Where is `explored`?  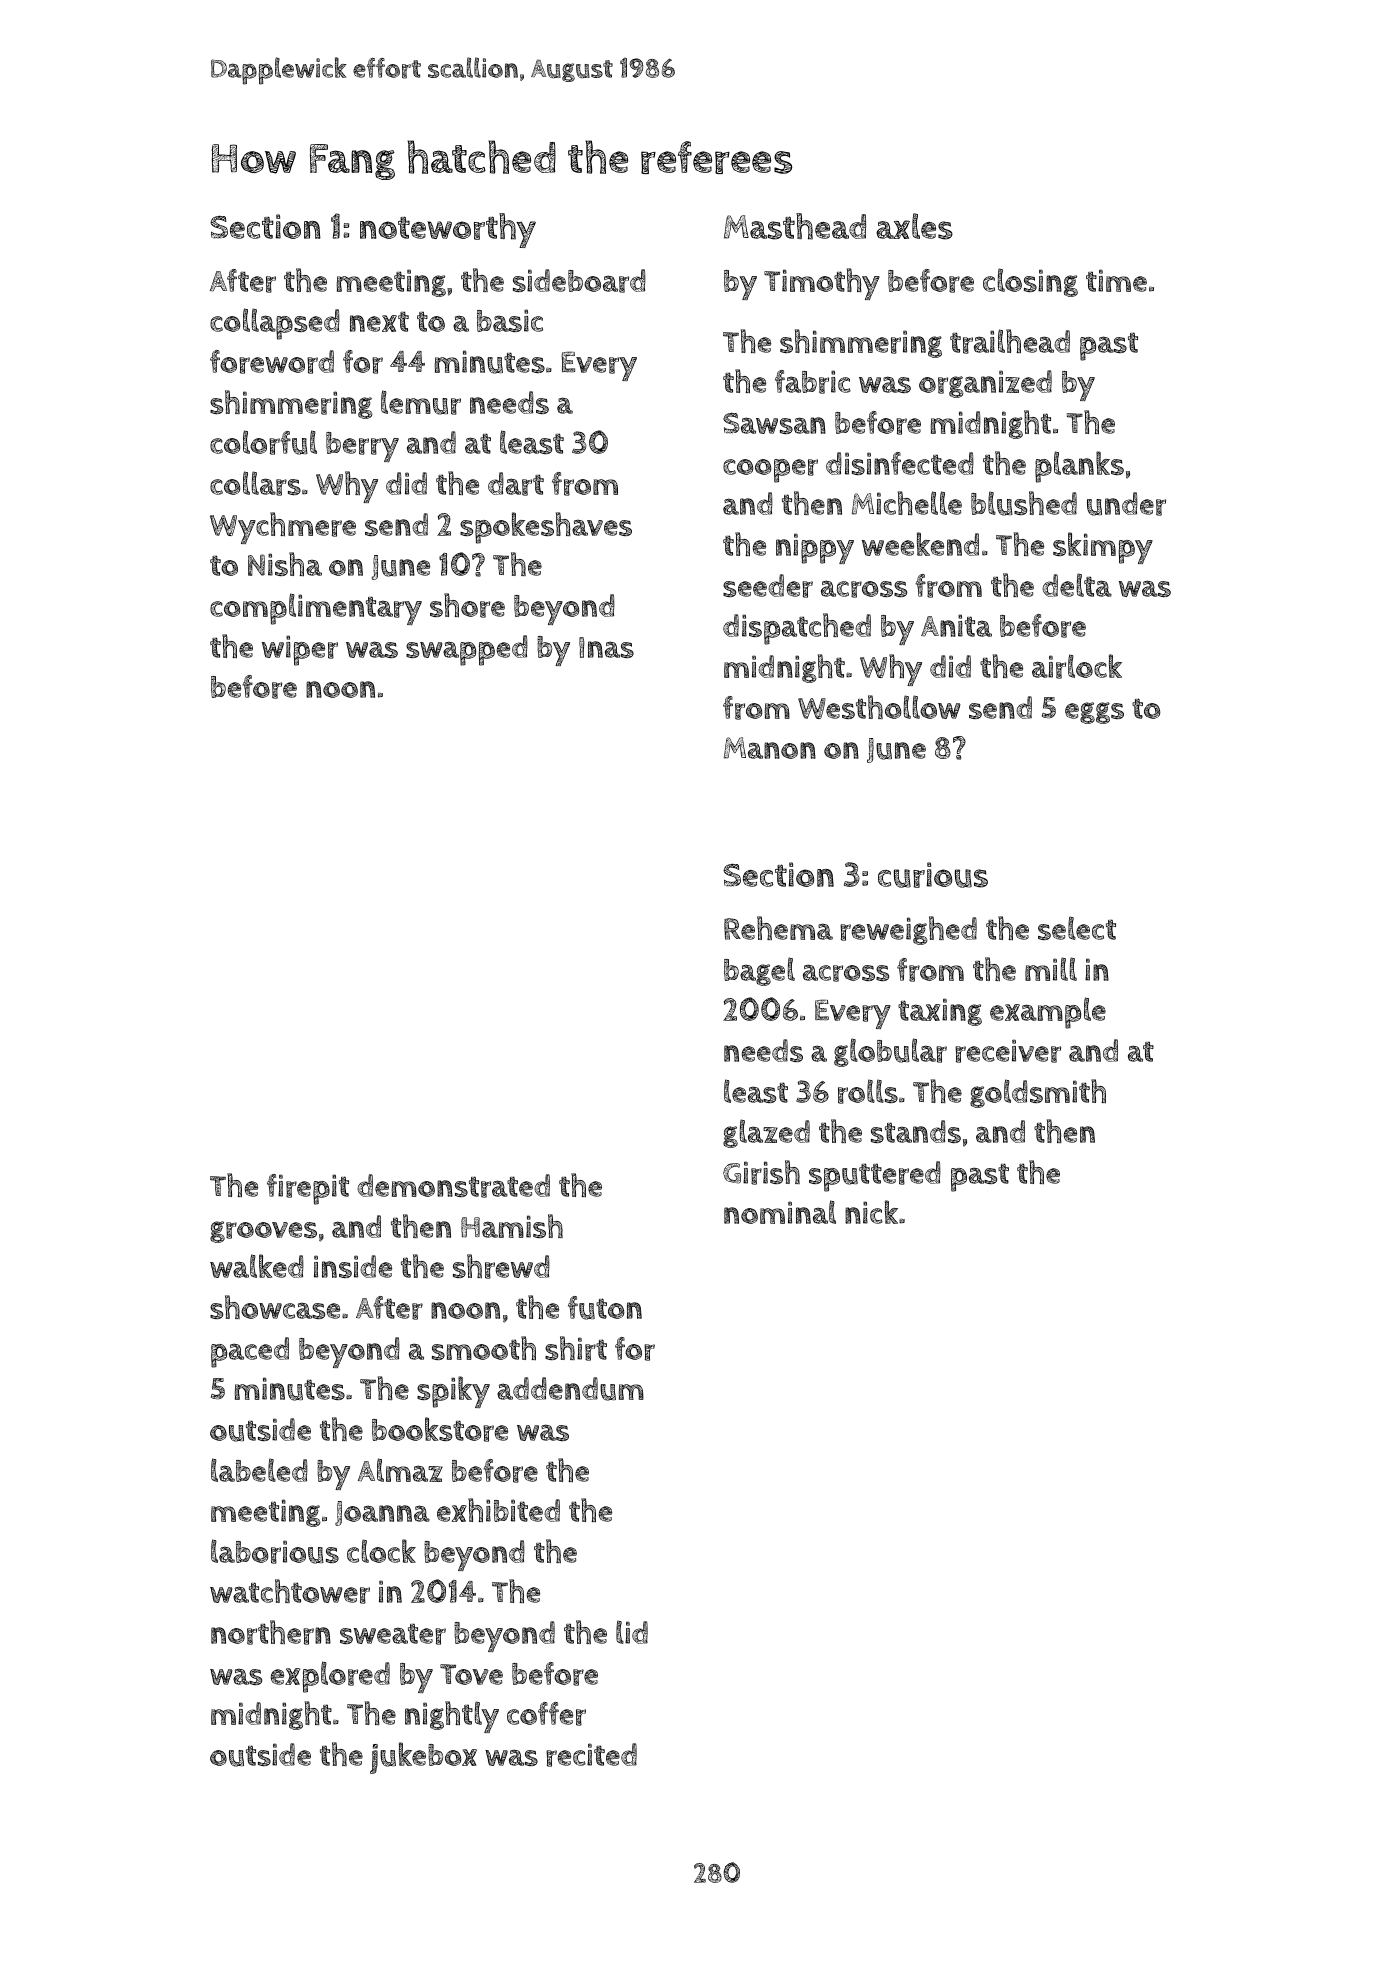
explored is located at coordinates (330, 1677).
